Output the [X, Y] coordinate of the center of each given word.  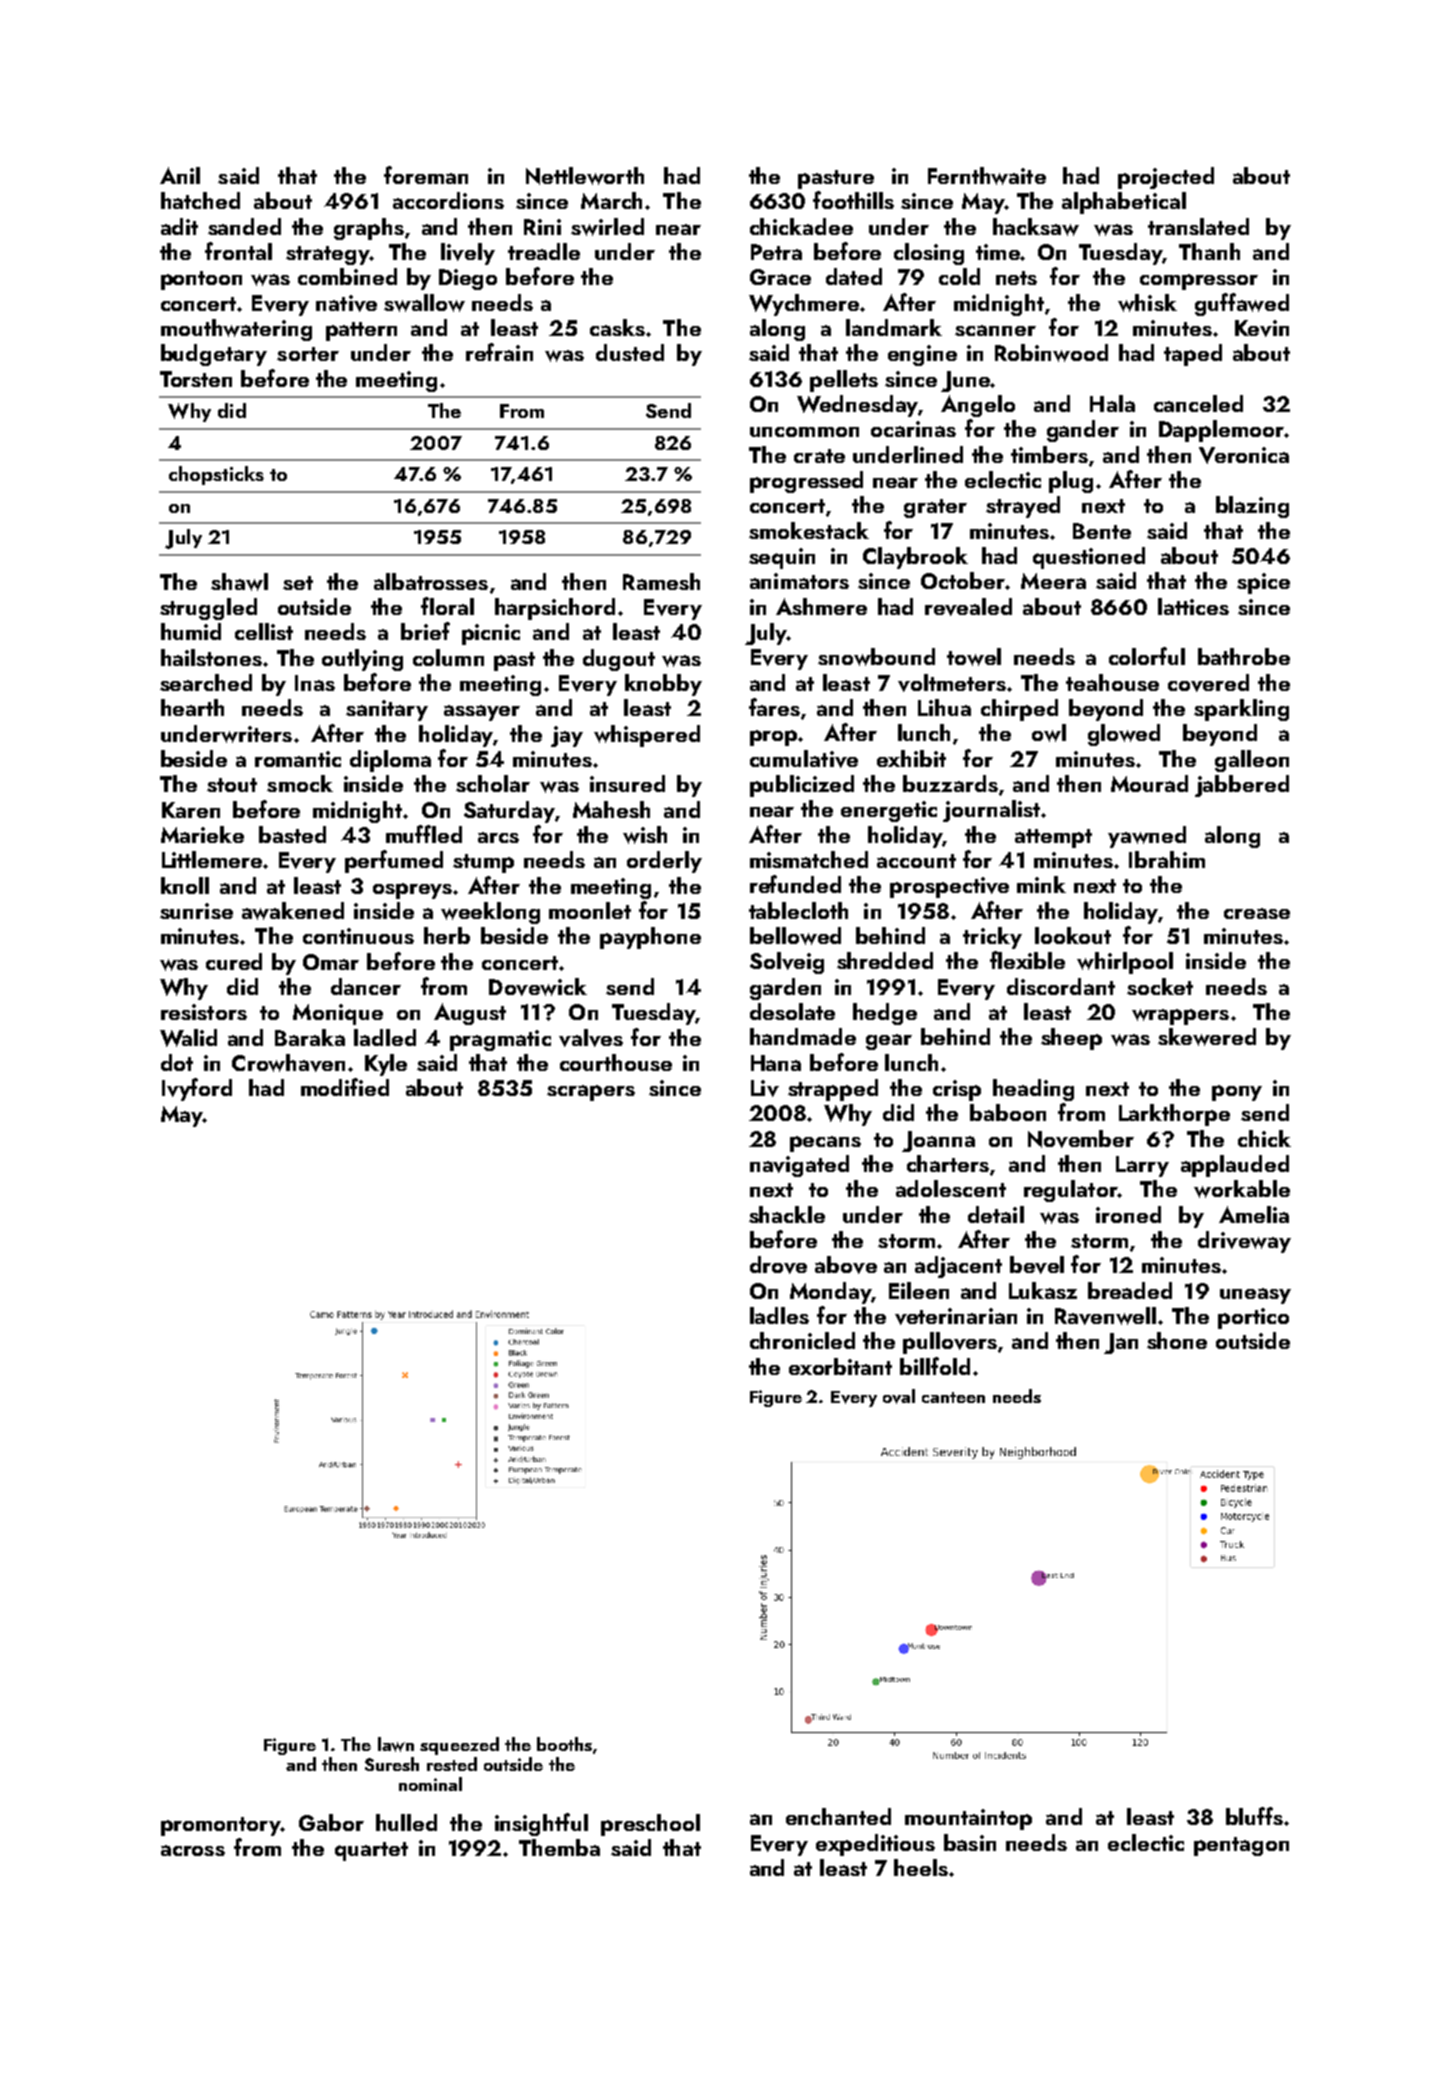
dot [177, 1062]
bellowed [795, 936]
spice [1263, 583]
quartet [371, 1851]
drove [778, 1265]
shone [1177, 1340]
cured [234, 961]
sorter [308, 354]
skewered [1207, 1037]
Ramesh [661, 581]
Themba [559, 1847]
